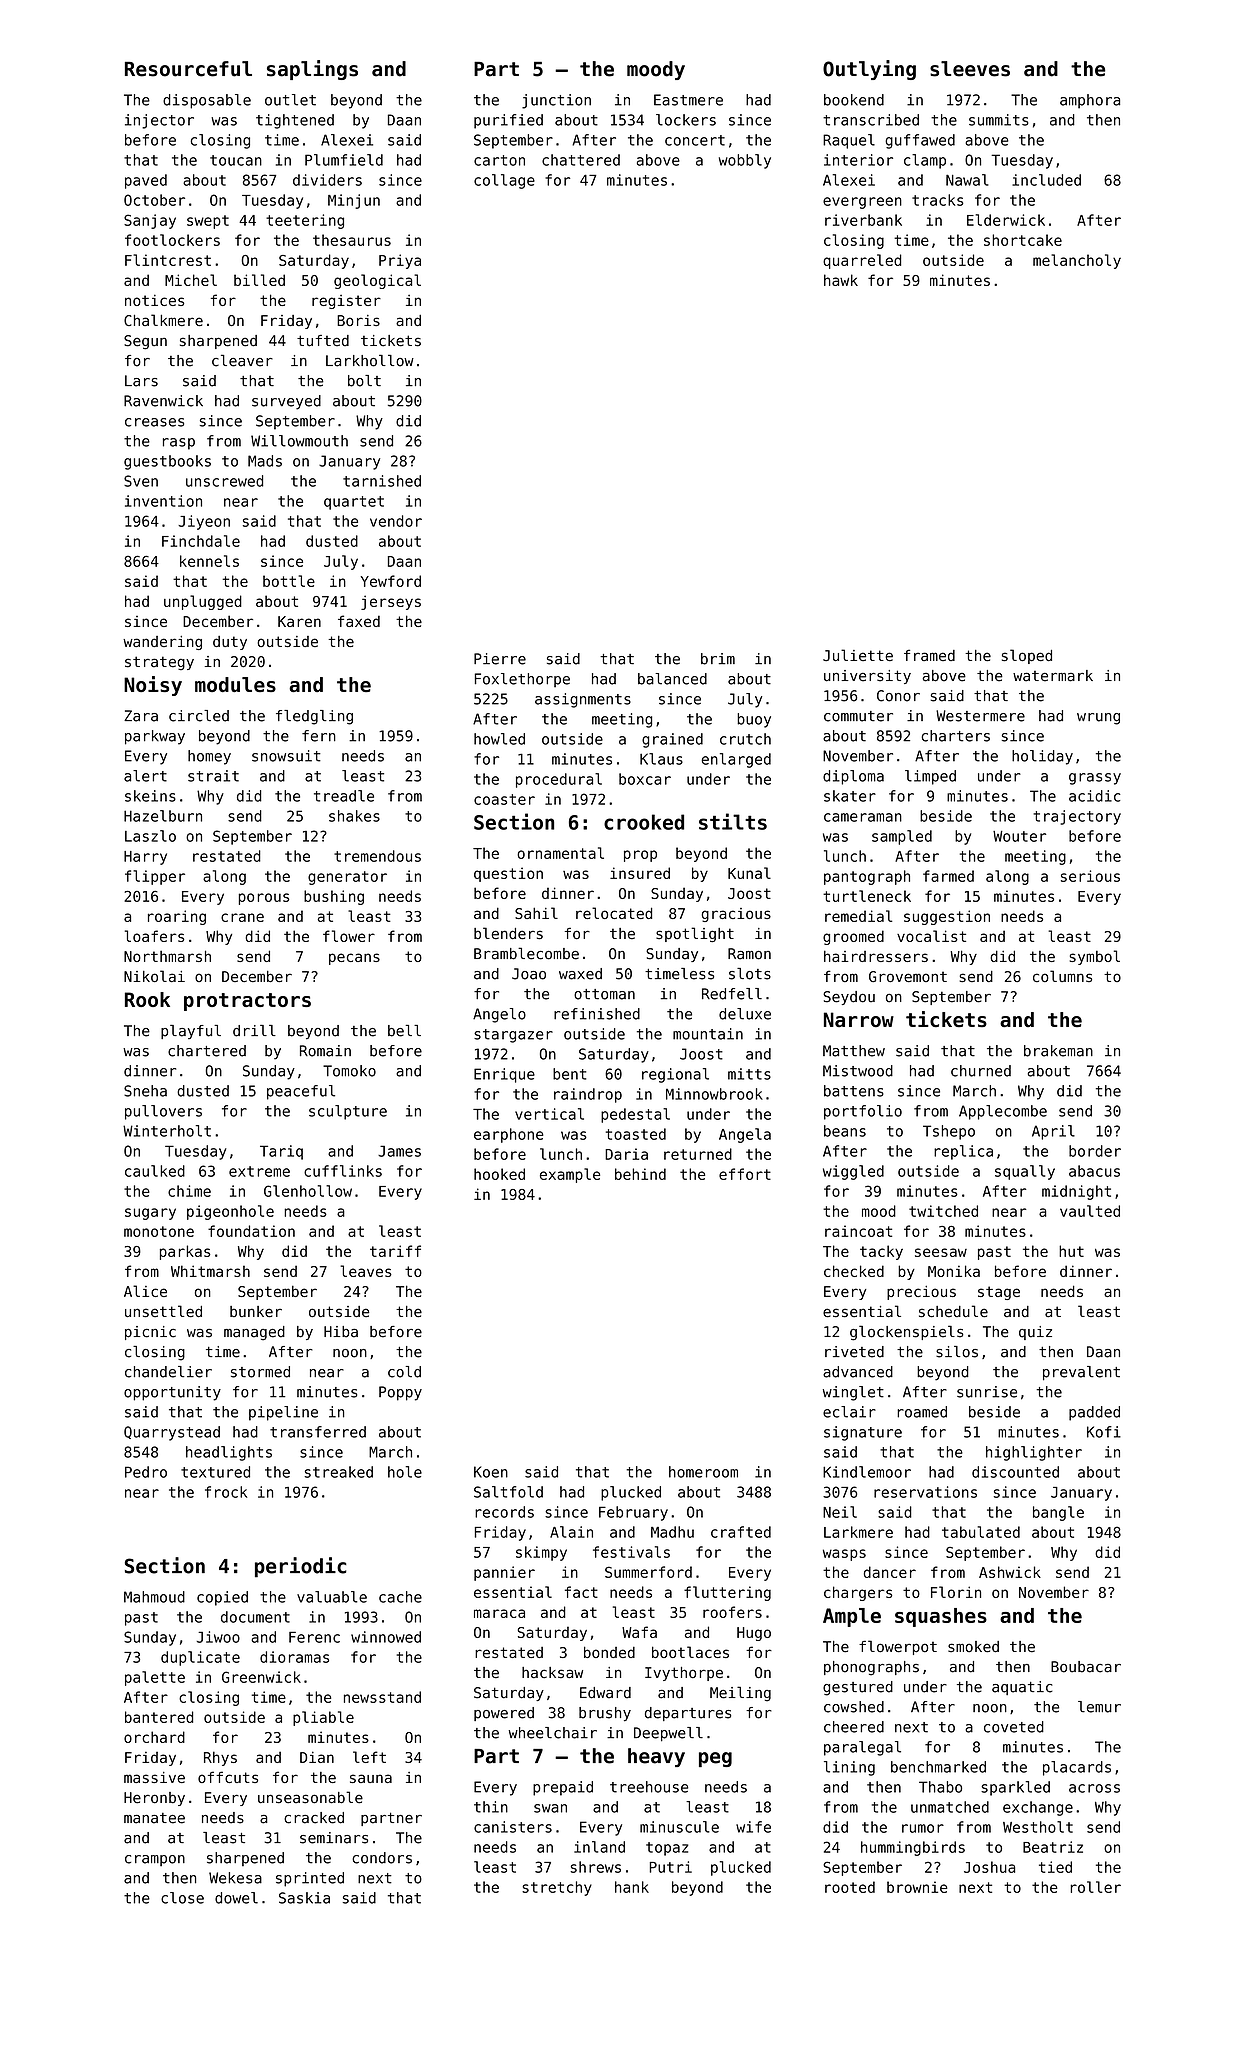 The height and width of the page is (2051, 1245). Describe the element at coordinates (172, 1433) in the page. I see `Quarrystead` at that location.
